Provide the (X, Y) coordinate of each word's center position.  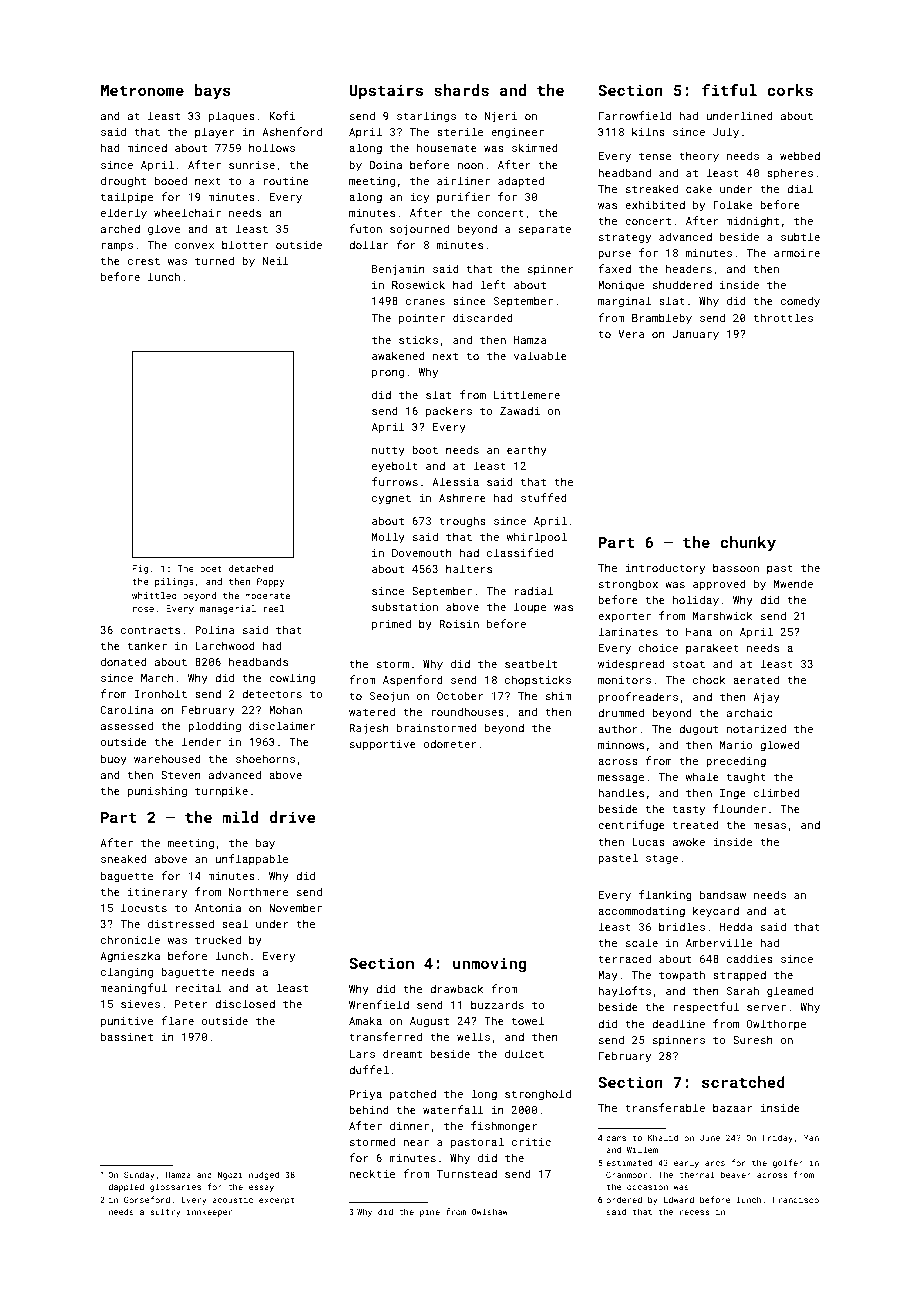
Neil (276, 260)
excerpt (277, 1201)
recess (694, 1212)
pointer (422, 319)
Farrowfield (635, 115)
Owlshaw (490, 1211)
